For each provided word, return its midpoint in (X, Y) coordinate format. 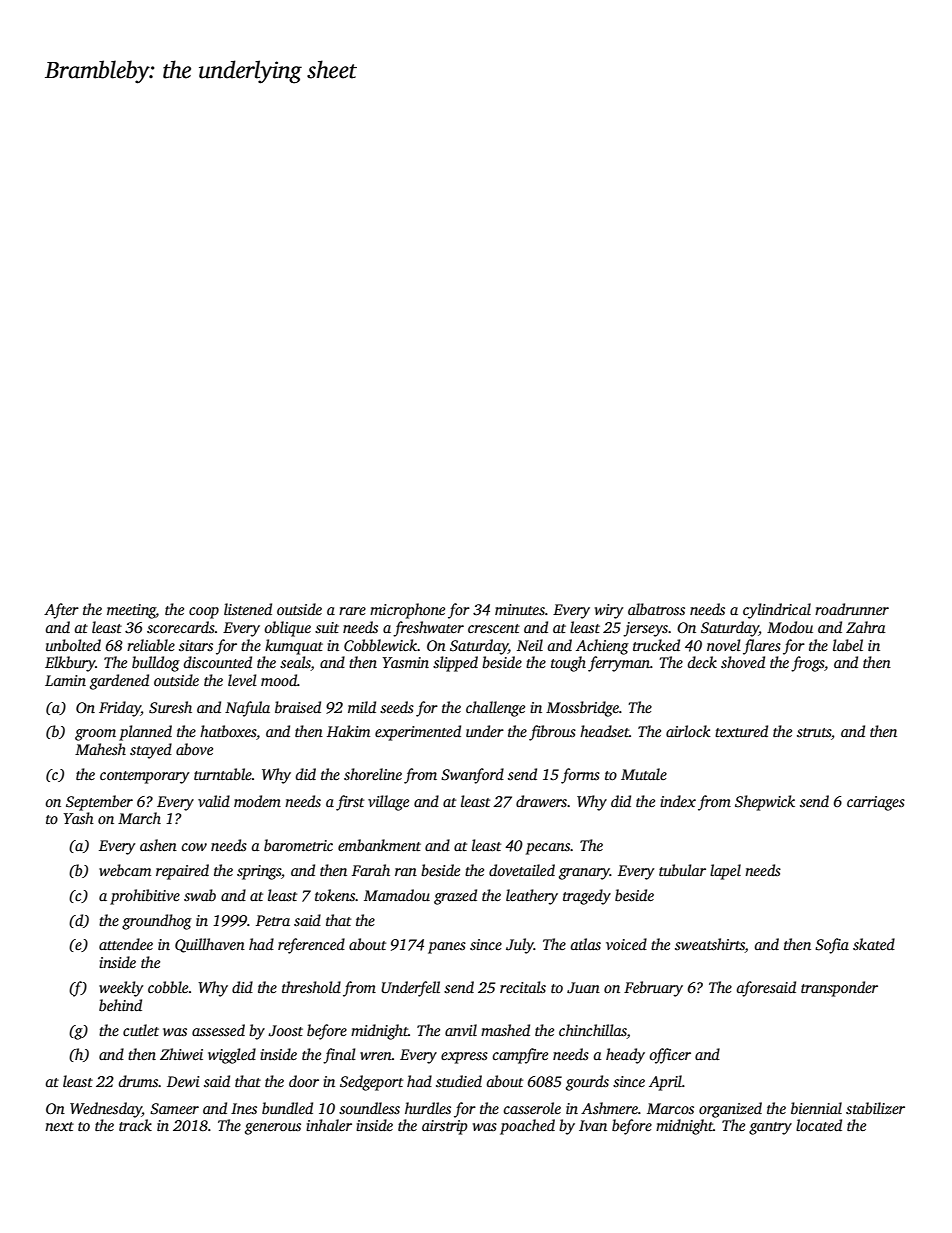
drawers (541, 801)
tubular (682, 870)
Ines (244, 1108)
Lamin (65, 680)
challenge (495, 709)
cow (194, 847)
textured (741, 731)
